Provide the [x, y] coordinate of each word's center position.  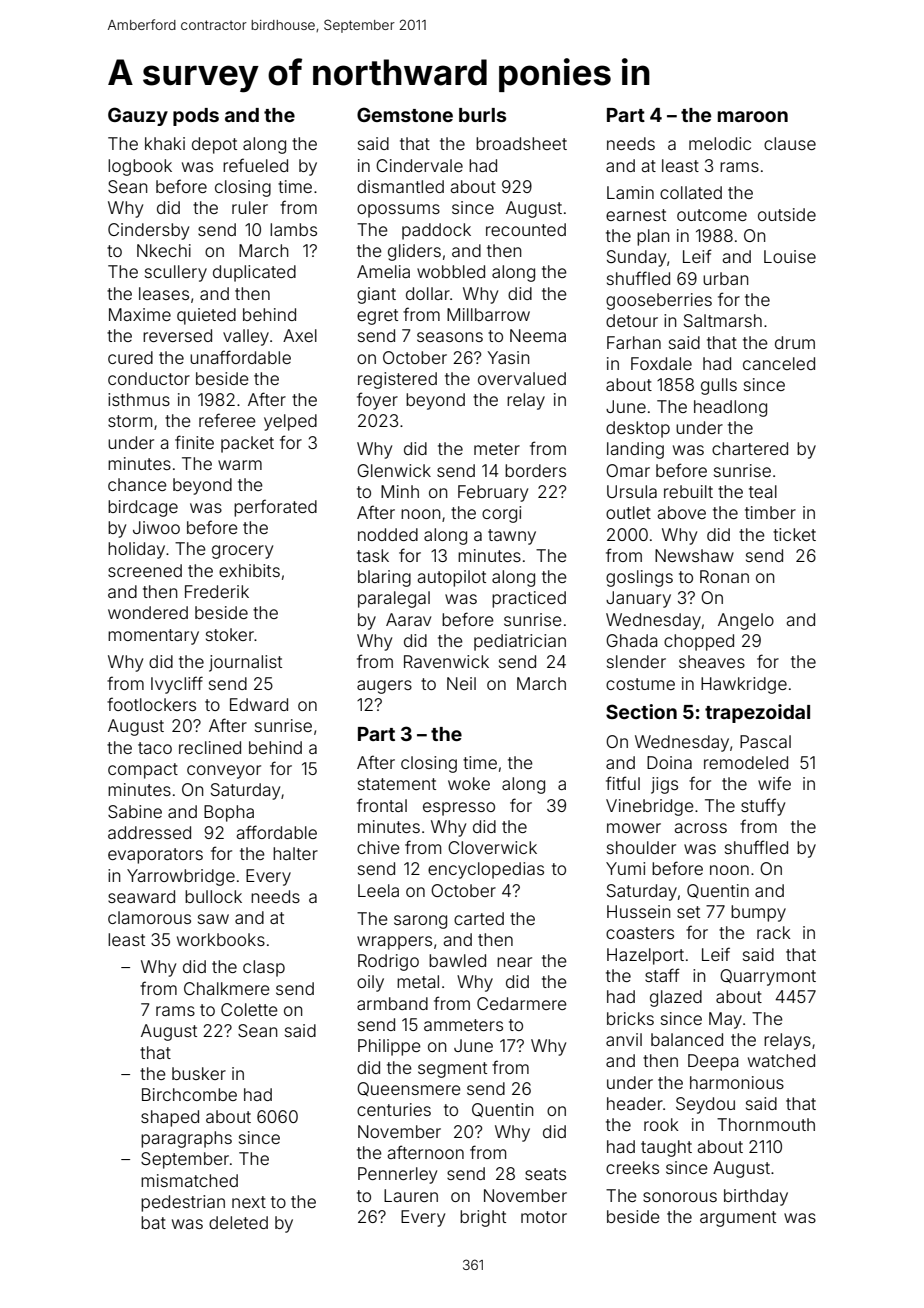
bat [153, 1222]
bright [483, 1218]
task [373, 555]
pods [196, 117]
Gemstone [405, 114]
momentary [153, 637]
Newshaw [694, 555]
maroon [753, 116]
